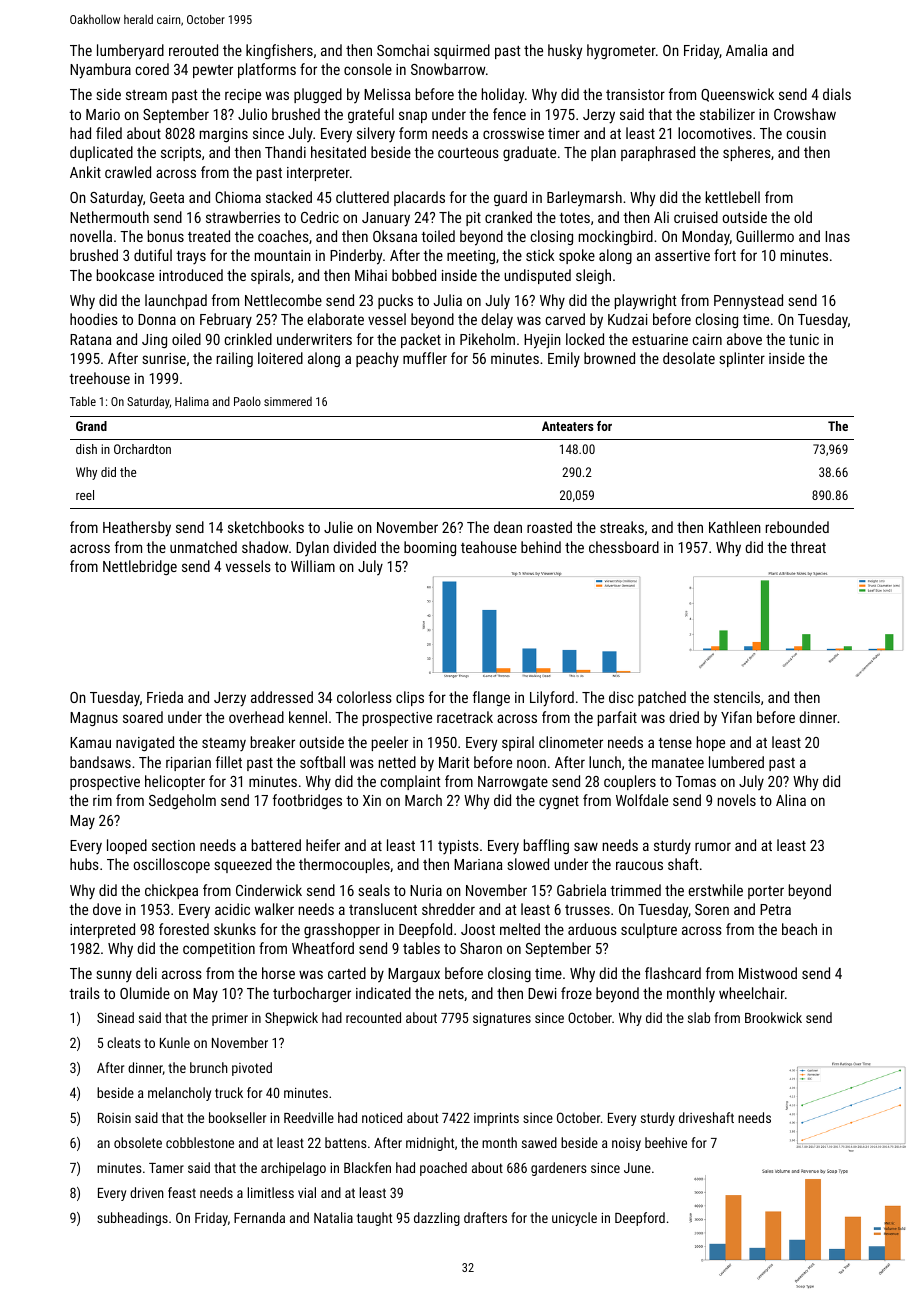 The height and width of the page is (1308, 924). Describe the element at coordinates (279, 51) in the page. I see `kingfishers` at that location.
